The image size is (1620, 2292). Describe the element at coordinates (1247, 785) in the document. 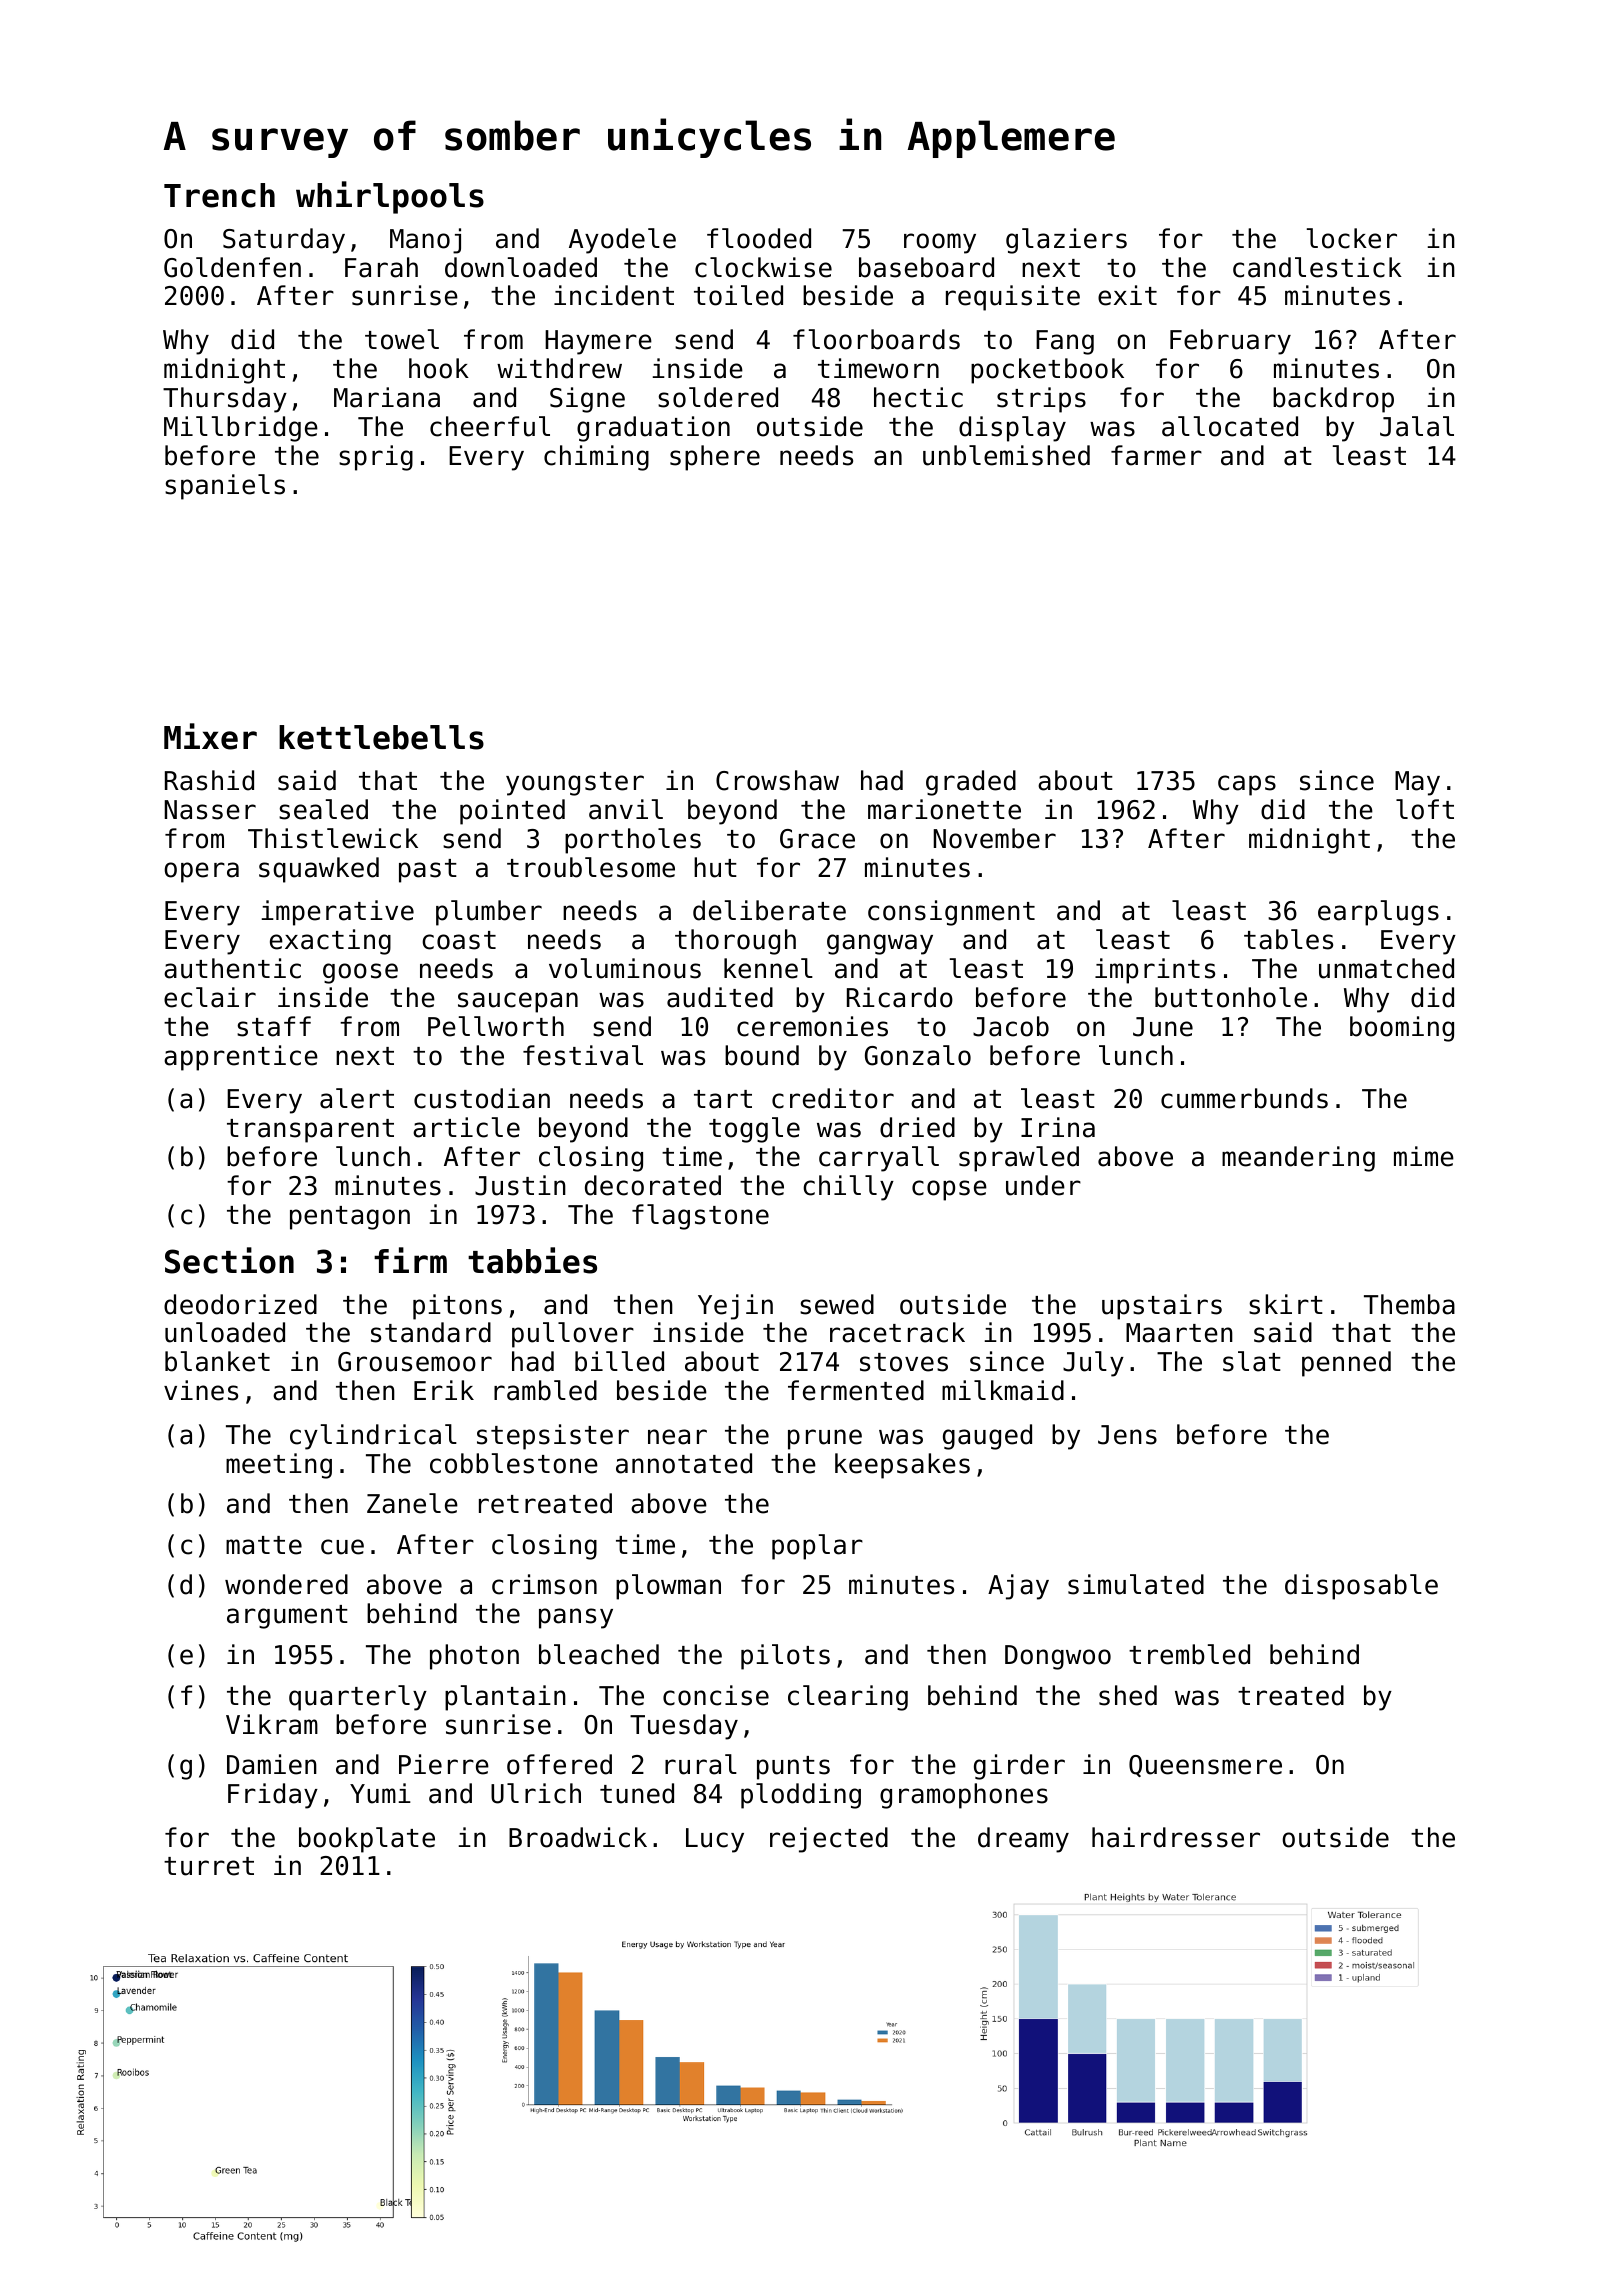

I see `caps` at that location.
